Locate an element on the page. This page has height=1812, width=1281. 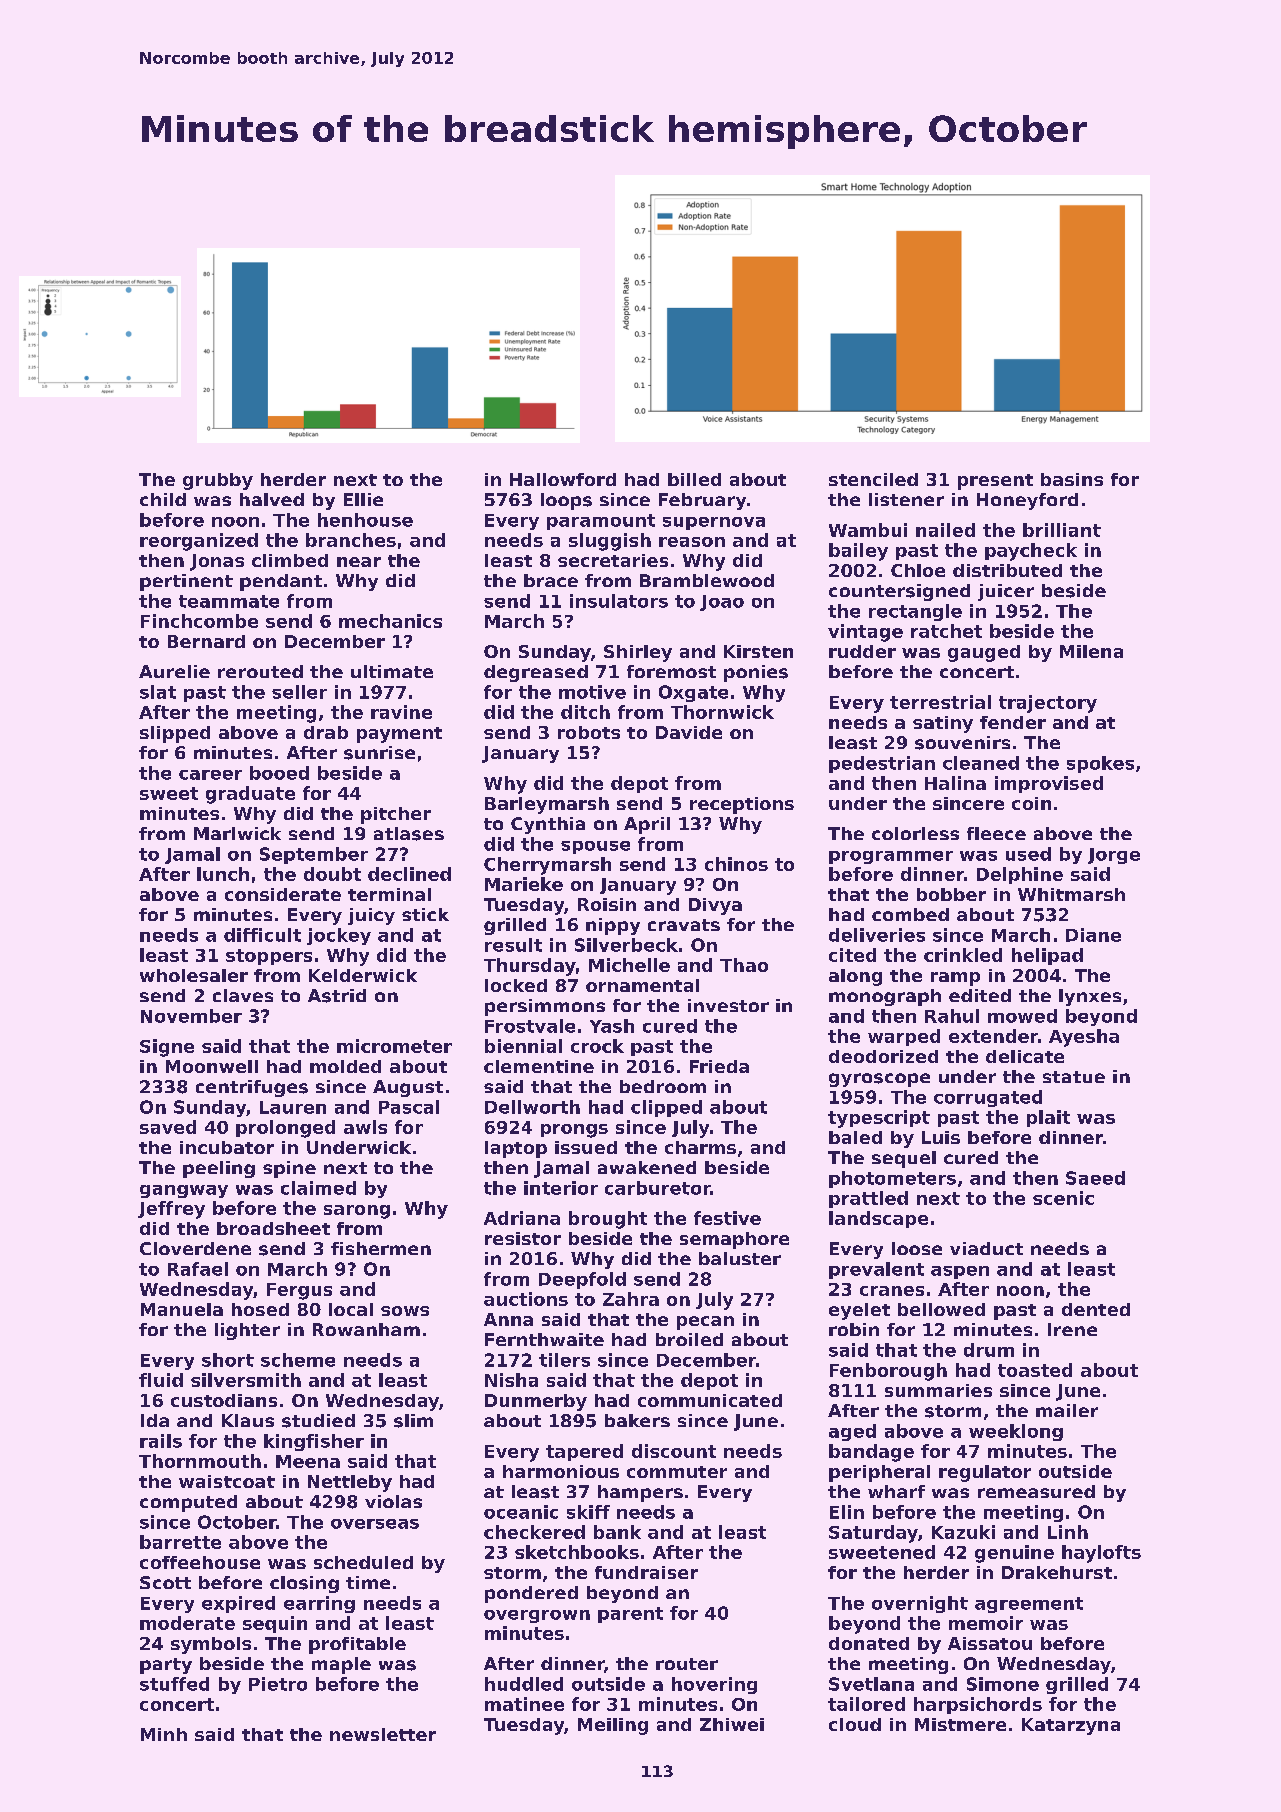
Thornwick is located at coordinates (722, 712).
